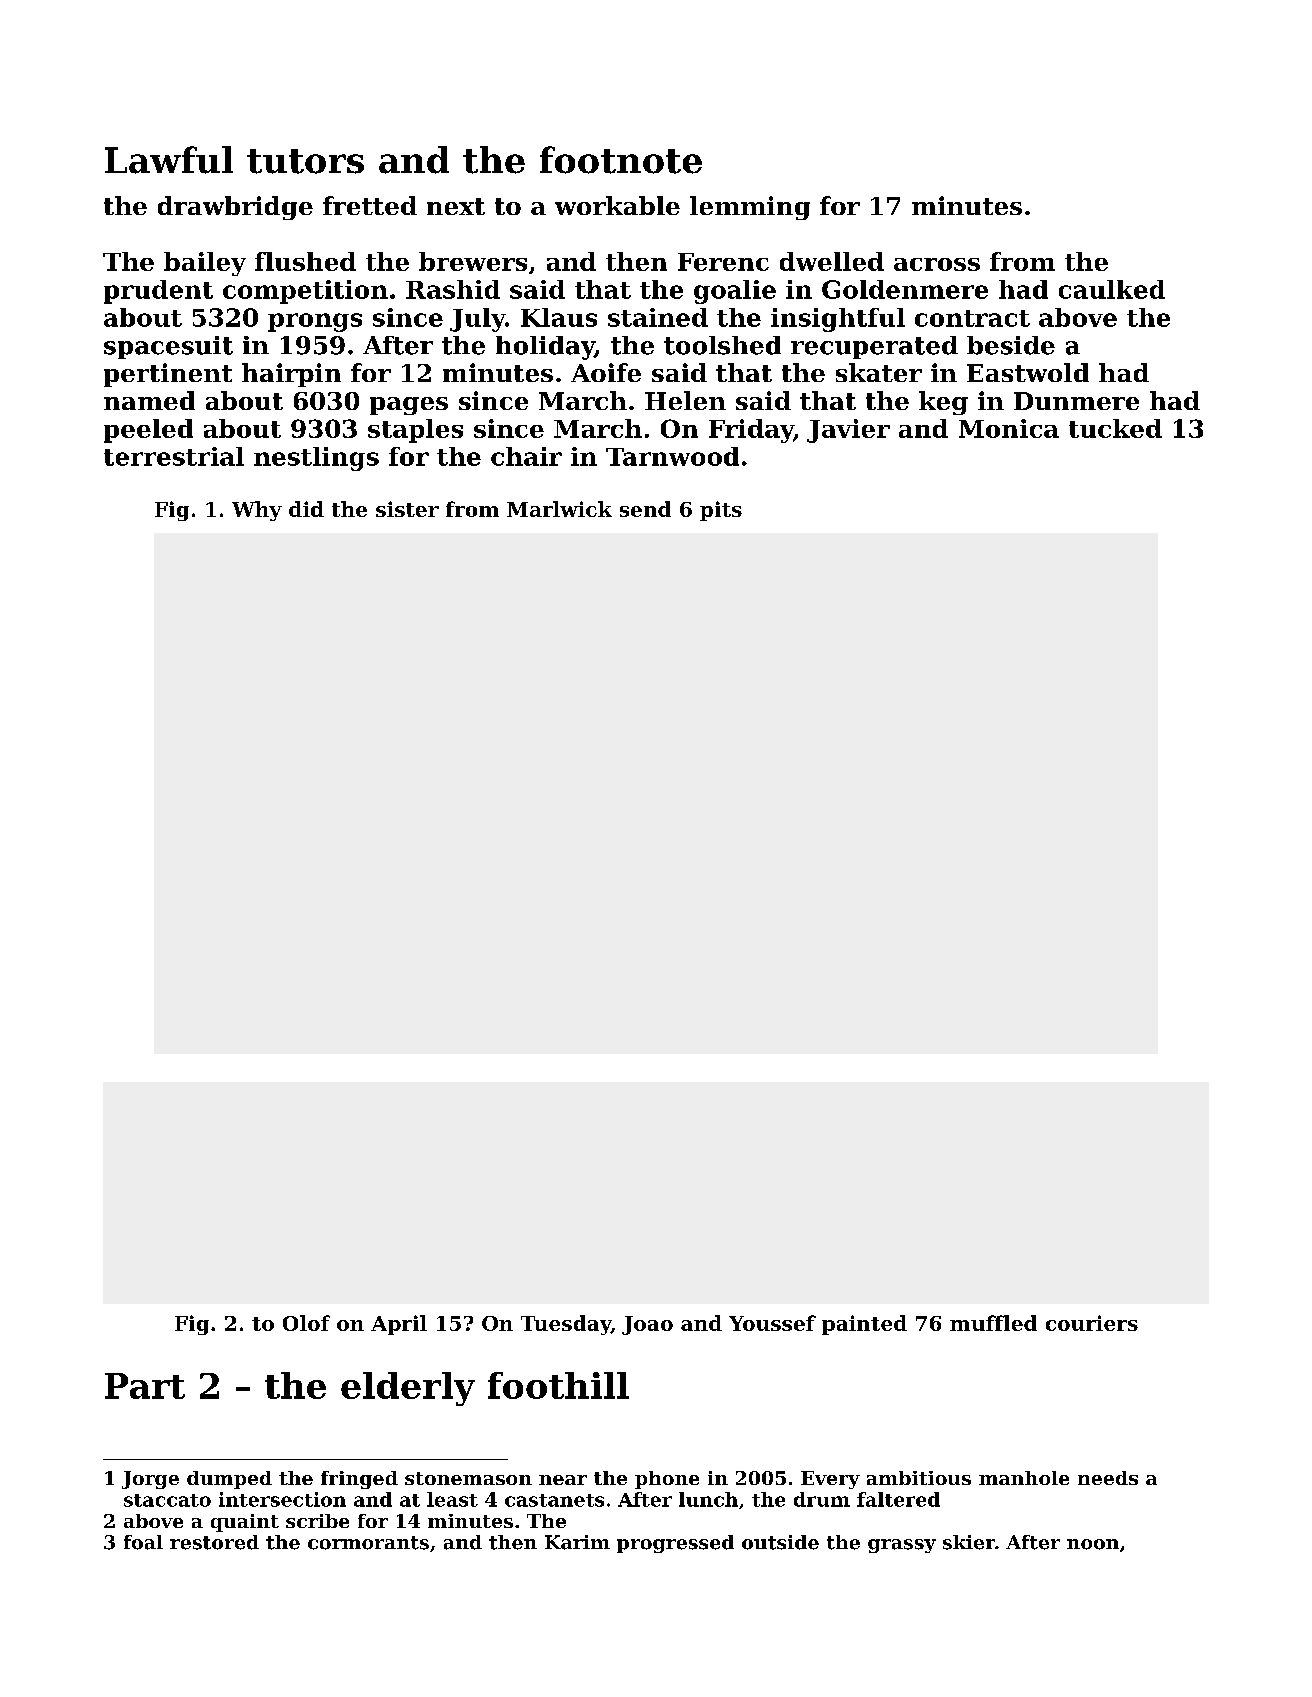  I want to click on couriers, so click(1092, 1323).
